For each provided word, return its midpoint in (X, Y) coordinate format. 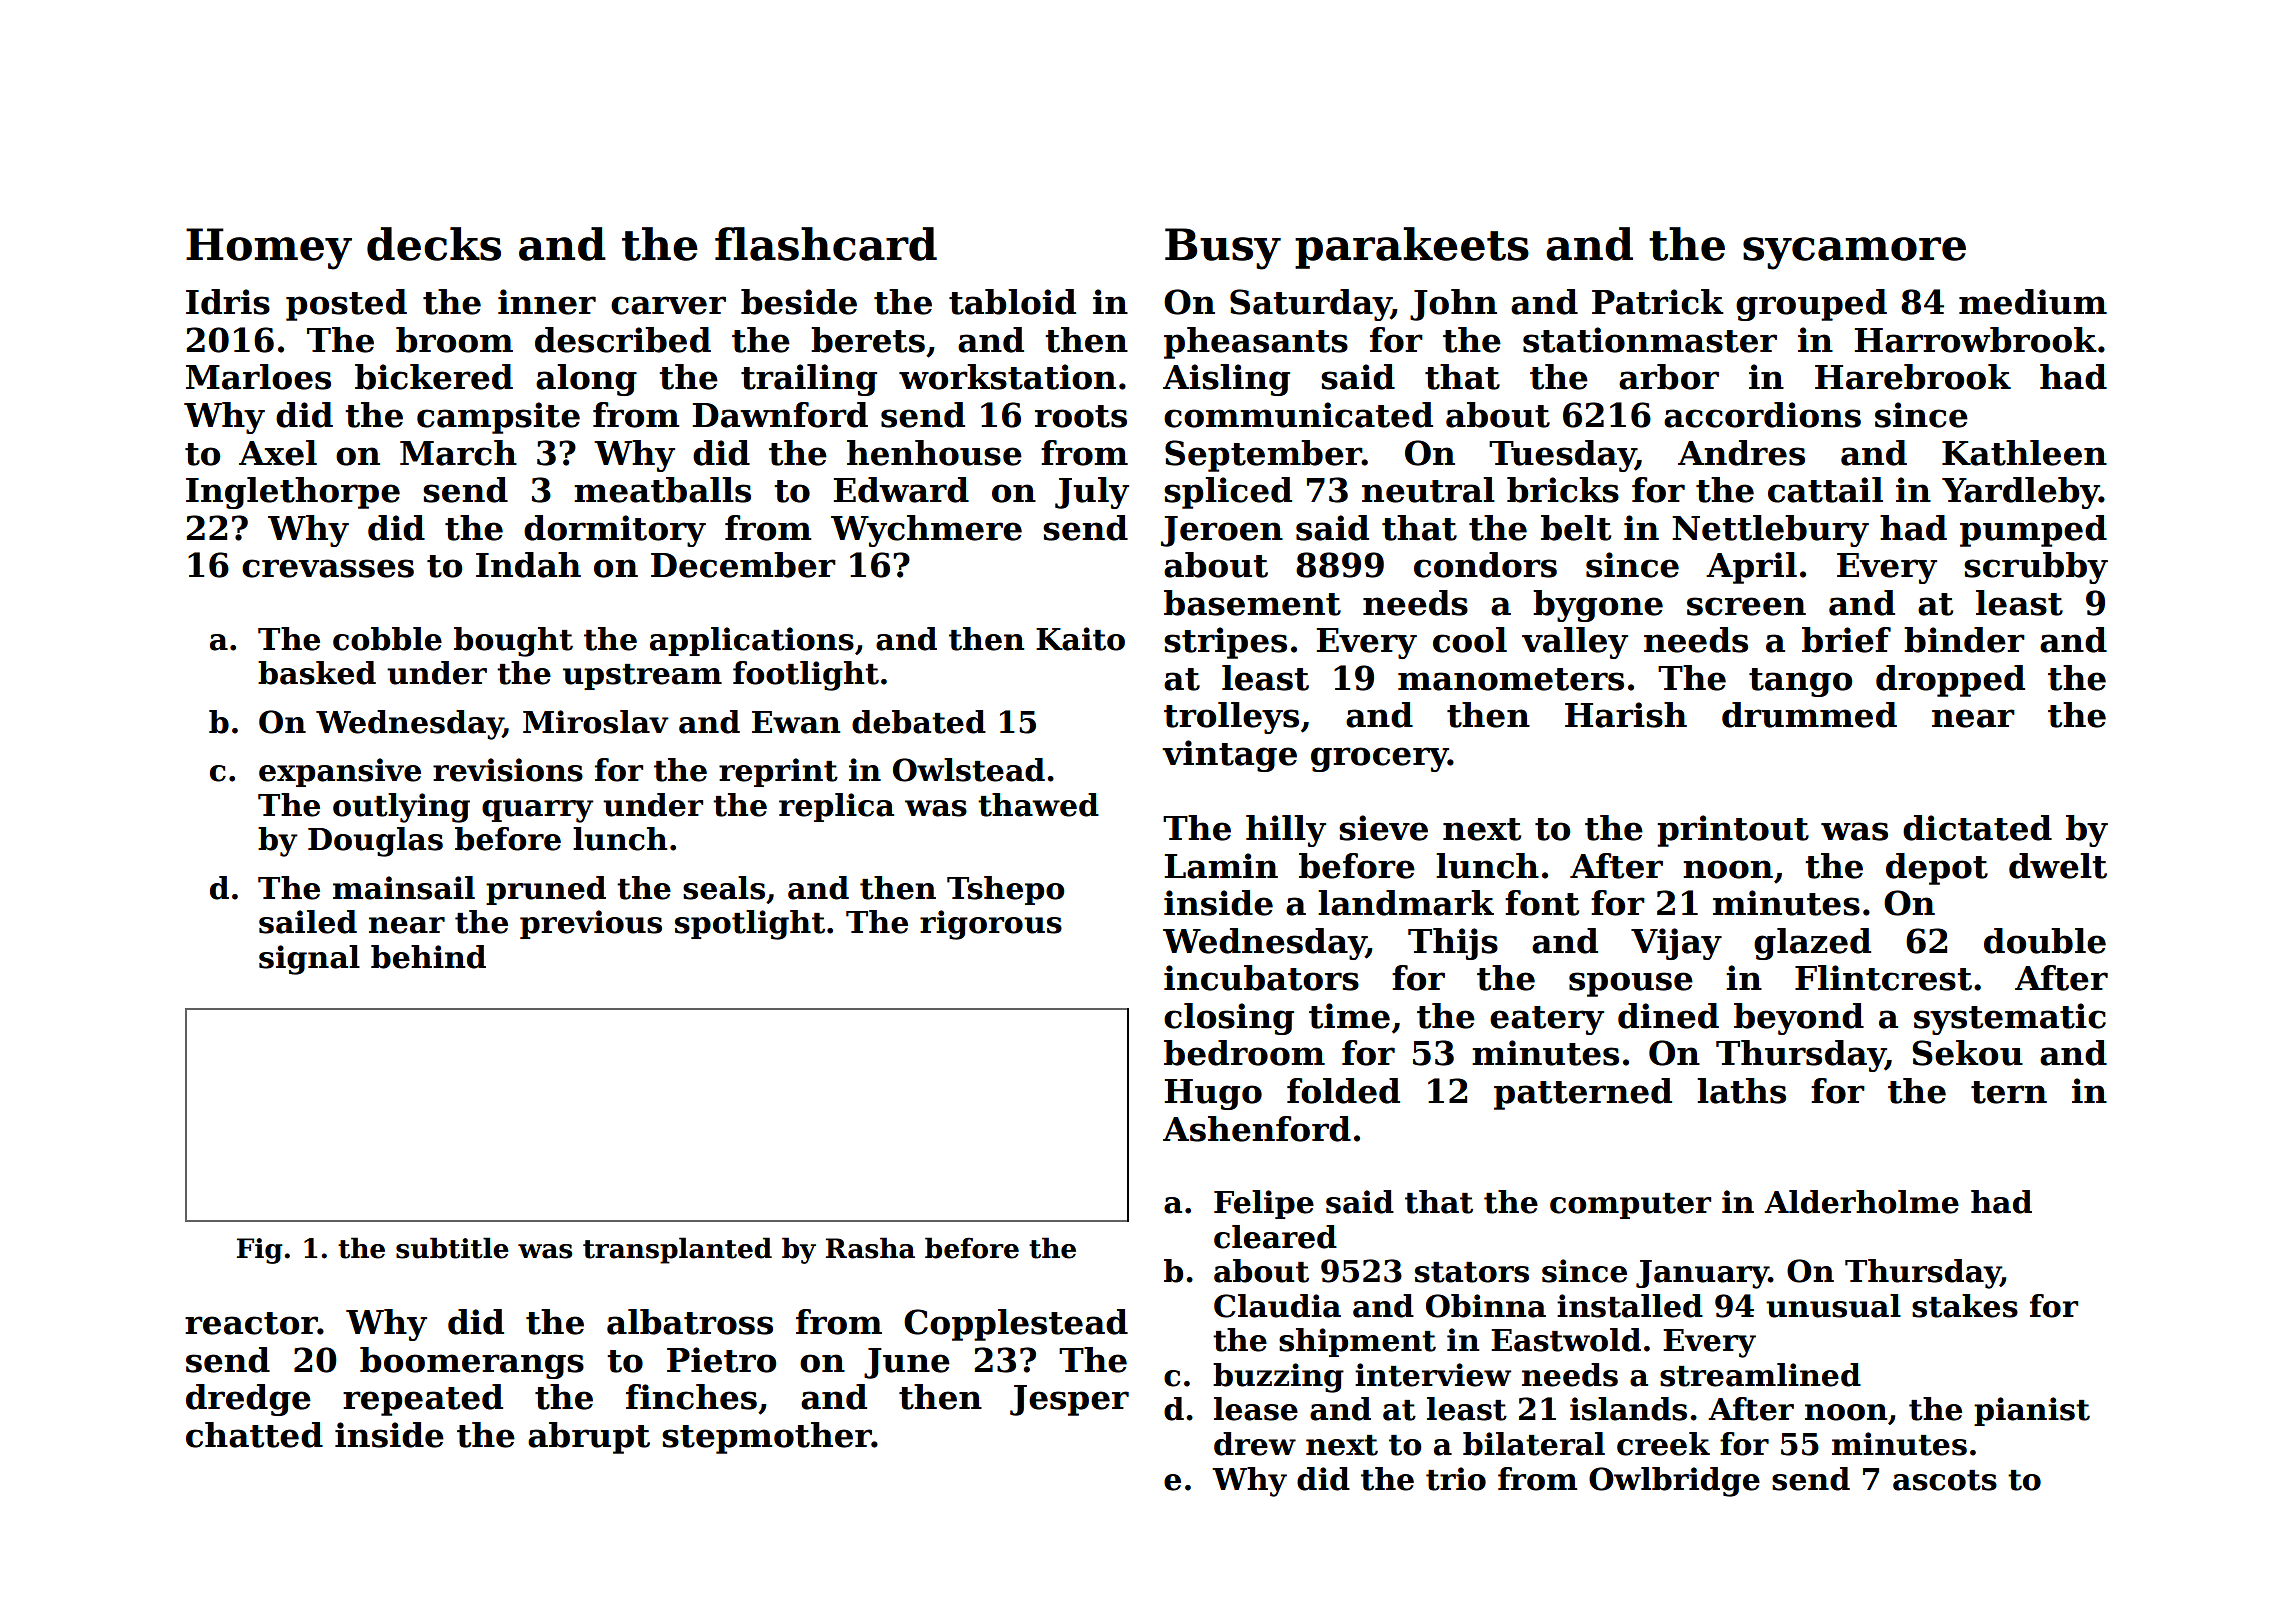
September (1263, 456)
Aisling (1226, 380)
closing (1229, 1019)
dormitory (615, 531)
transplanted (677, 1250)
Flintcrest (1883, 978)
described (623, 340)
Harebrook (1913, 377)
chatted (254, 1435)
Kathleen (2024, 453)
